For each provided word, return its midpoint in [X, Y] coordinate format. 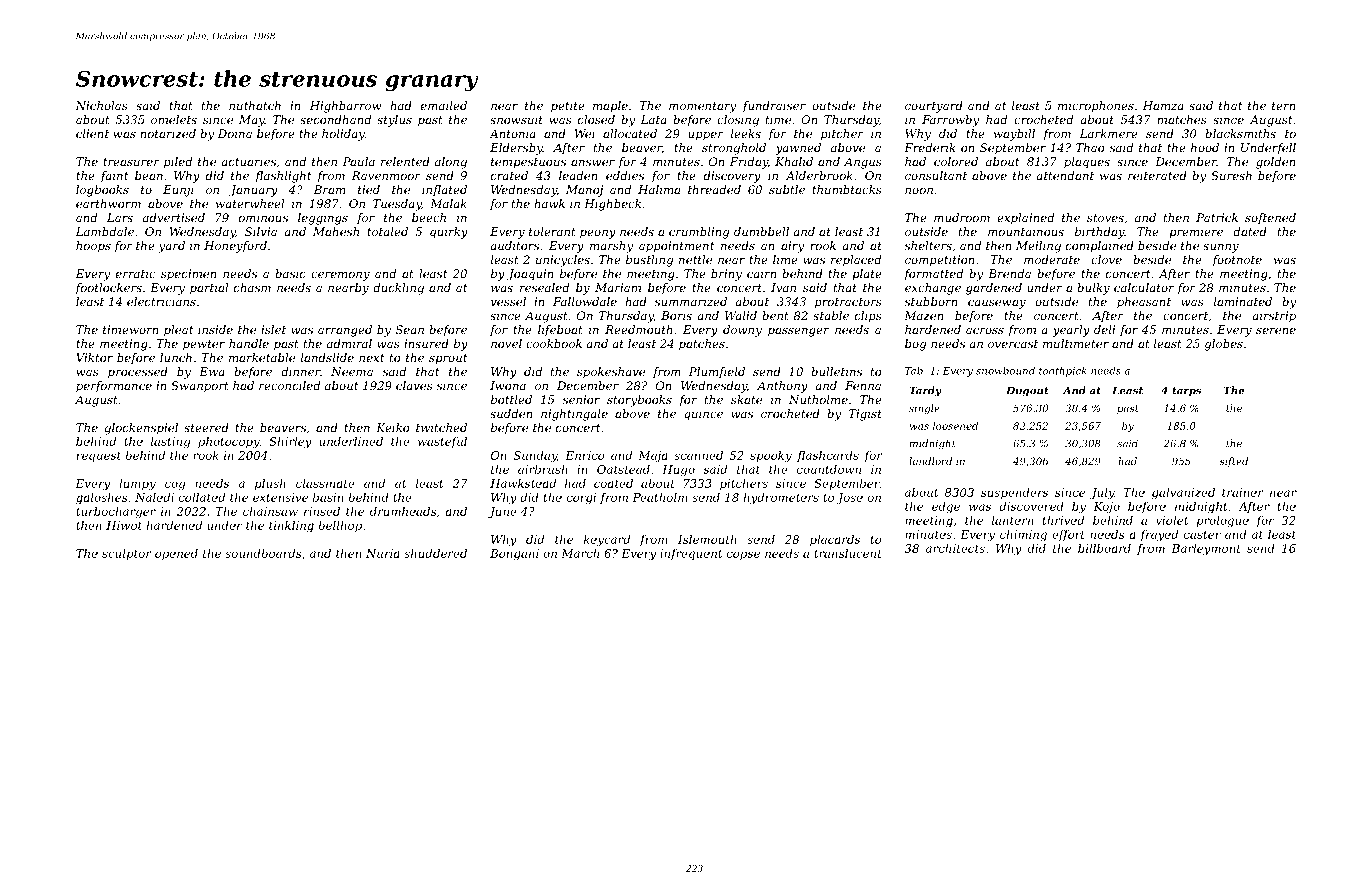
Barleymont [1206, 550]
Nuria [383, 553]
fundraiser [774, 107]
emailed [444, 105]
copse [743, 555]
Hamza [1163, 105]
